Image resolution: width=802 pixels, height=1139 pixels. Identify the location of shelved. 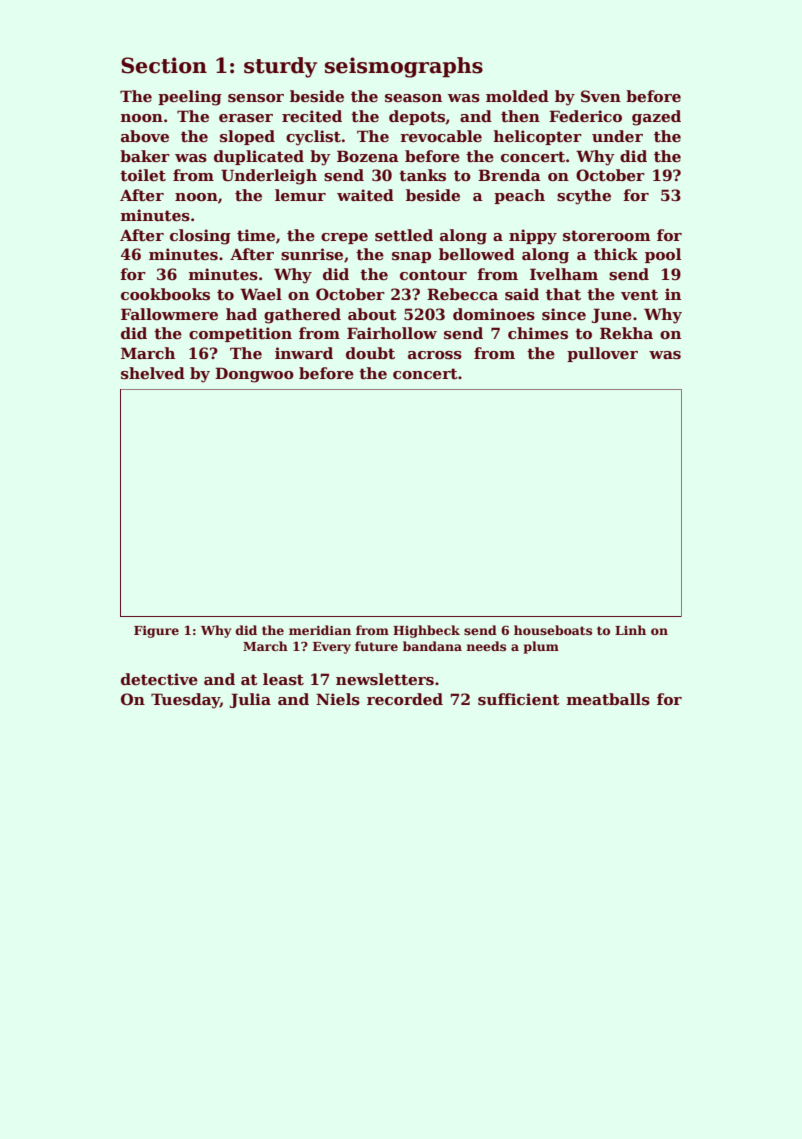
(153, 373).
